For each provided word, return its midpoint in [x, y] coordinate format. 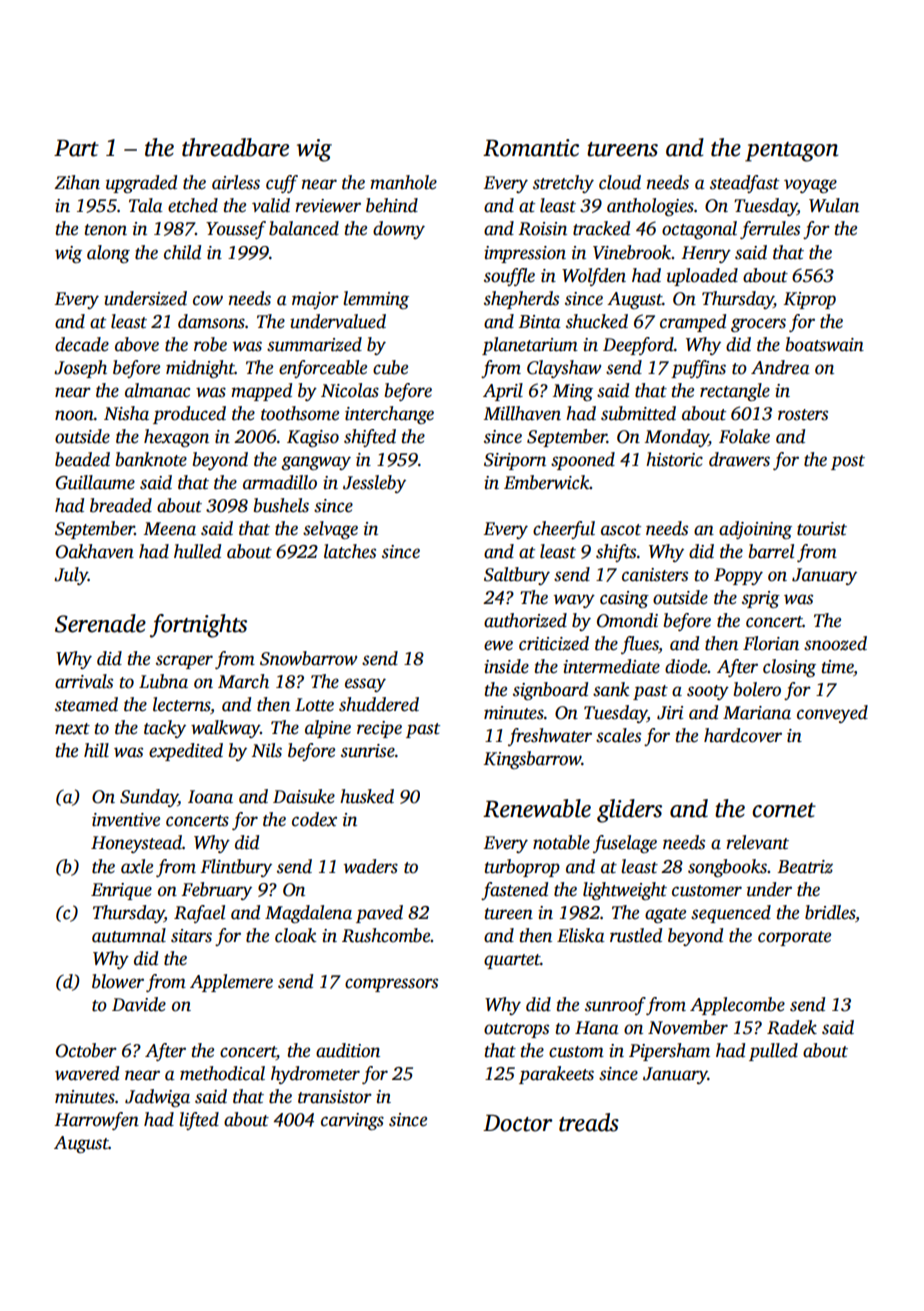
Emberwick [547, 482]
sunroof [615, 1006]
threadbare [235, 147]
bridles [830, 912]
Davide [139, 1004]
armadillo [280, 482]
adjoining [755, 530]
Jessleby [374, 484]
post [848, 462]
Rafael [199, 914]
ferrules [770, 230]
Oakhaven [95, 551]
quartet [512, 961]
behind [392, 205]
